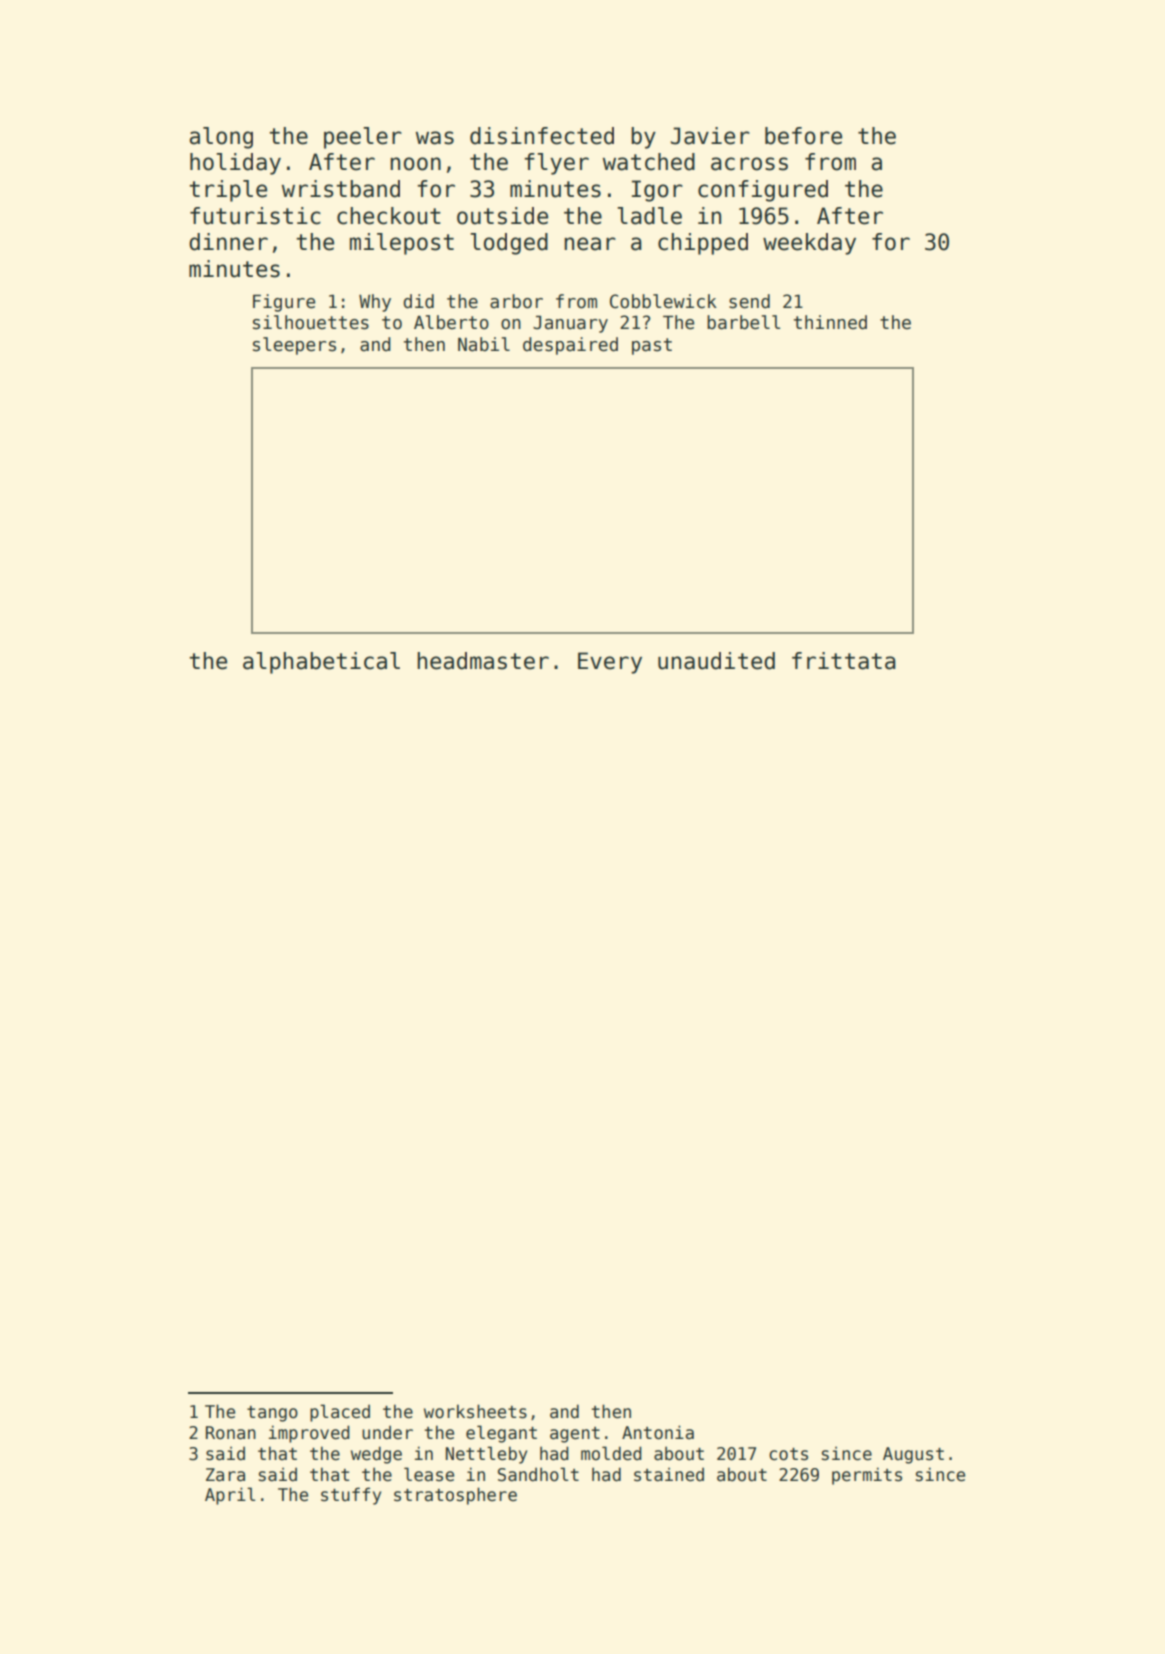 Image resolution: width=1165 pixels, height=1654 pixels. I want to click on worksheets, so click(475, 1411).
